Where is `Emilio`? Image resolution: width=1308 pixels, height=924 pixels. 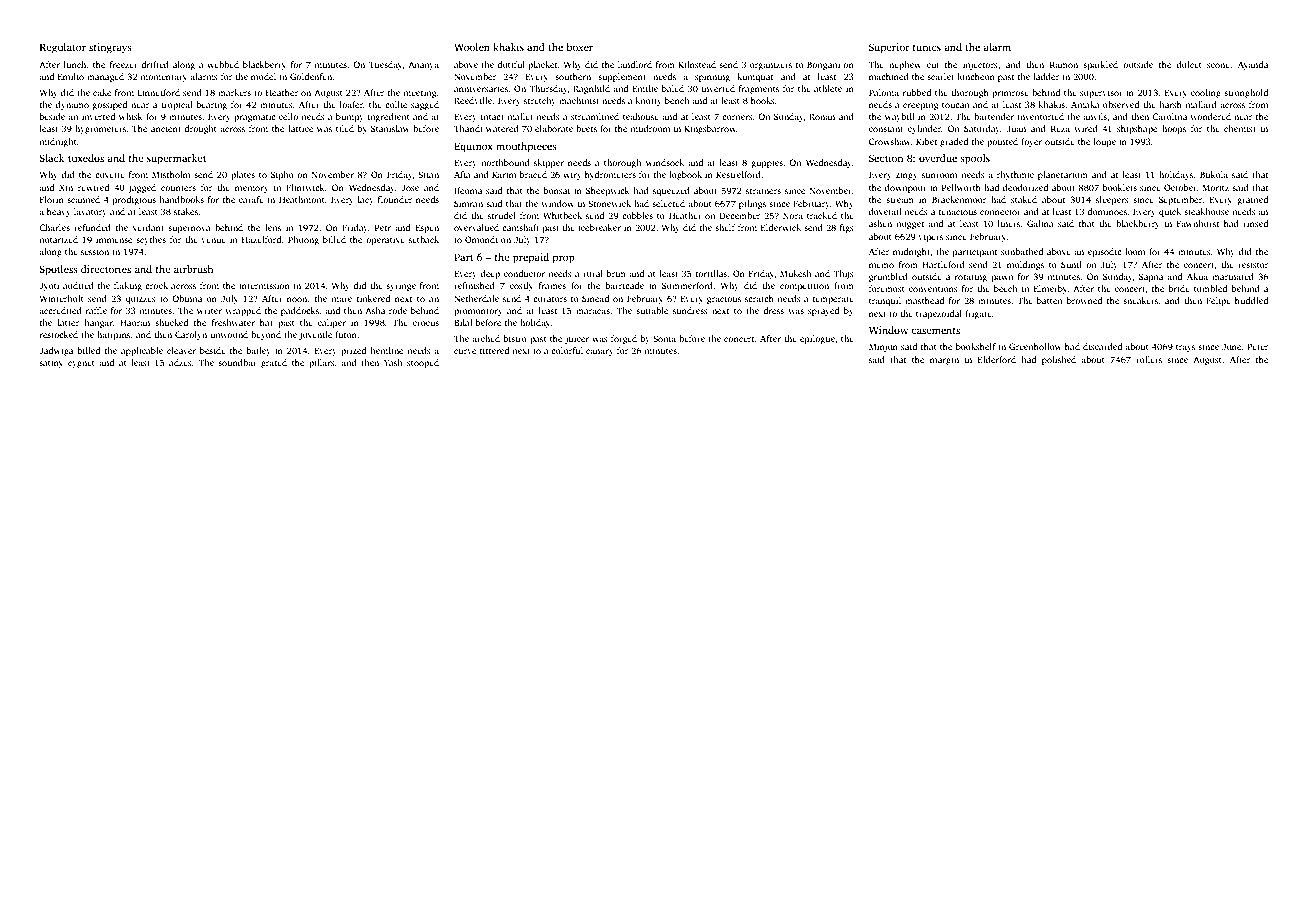 Emilio is located at coordinates (71, 76).
